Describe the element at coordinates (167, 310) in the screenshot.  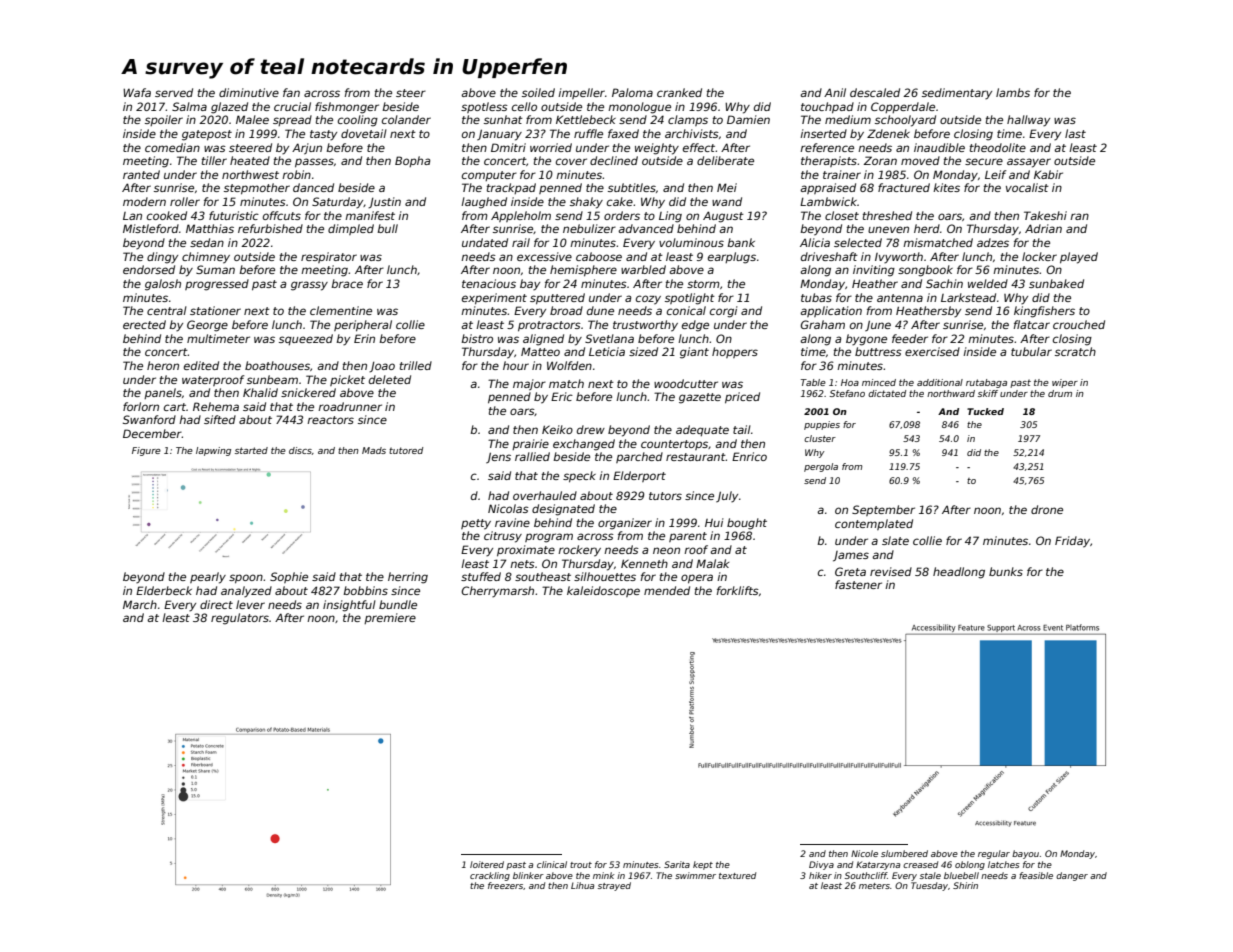
I see `central` at that location.
